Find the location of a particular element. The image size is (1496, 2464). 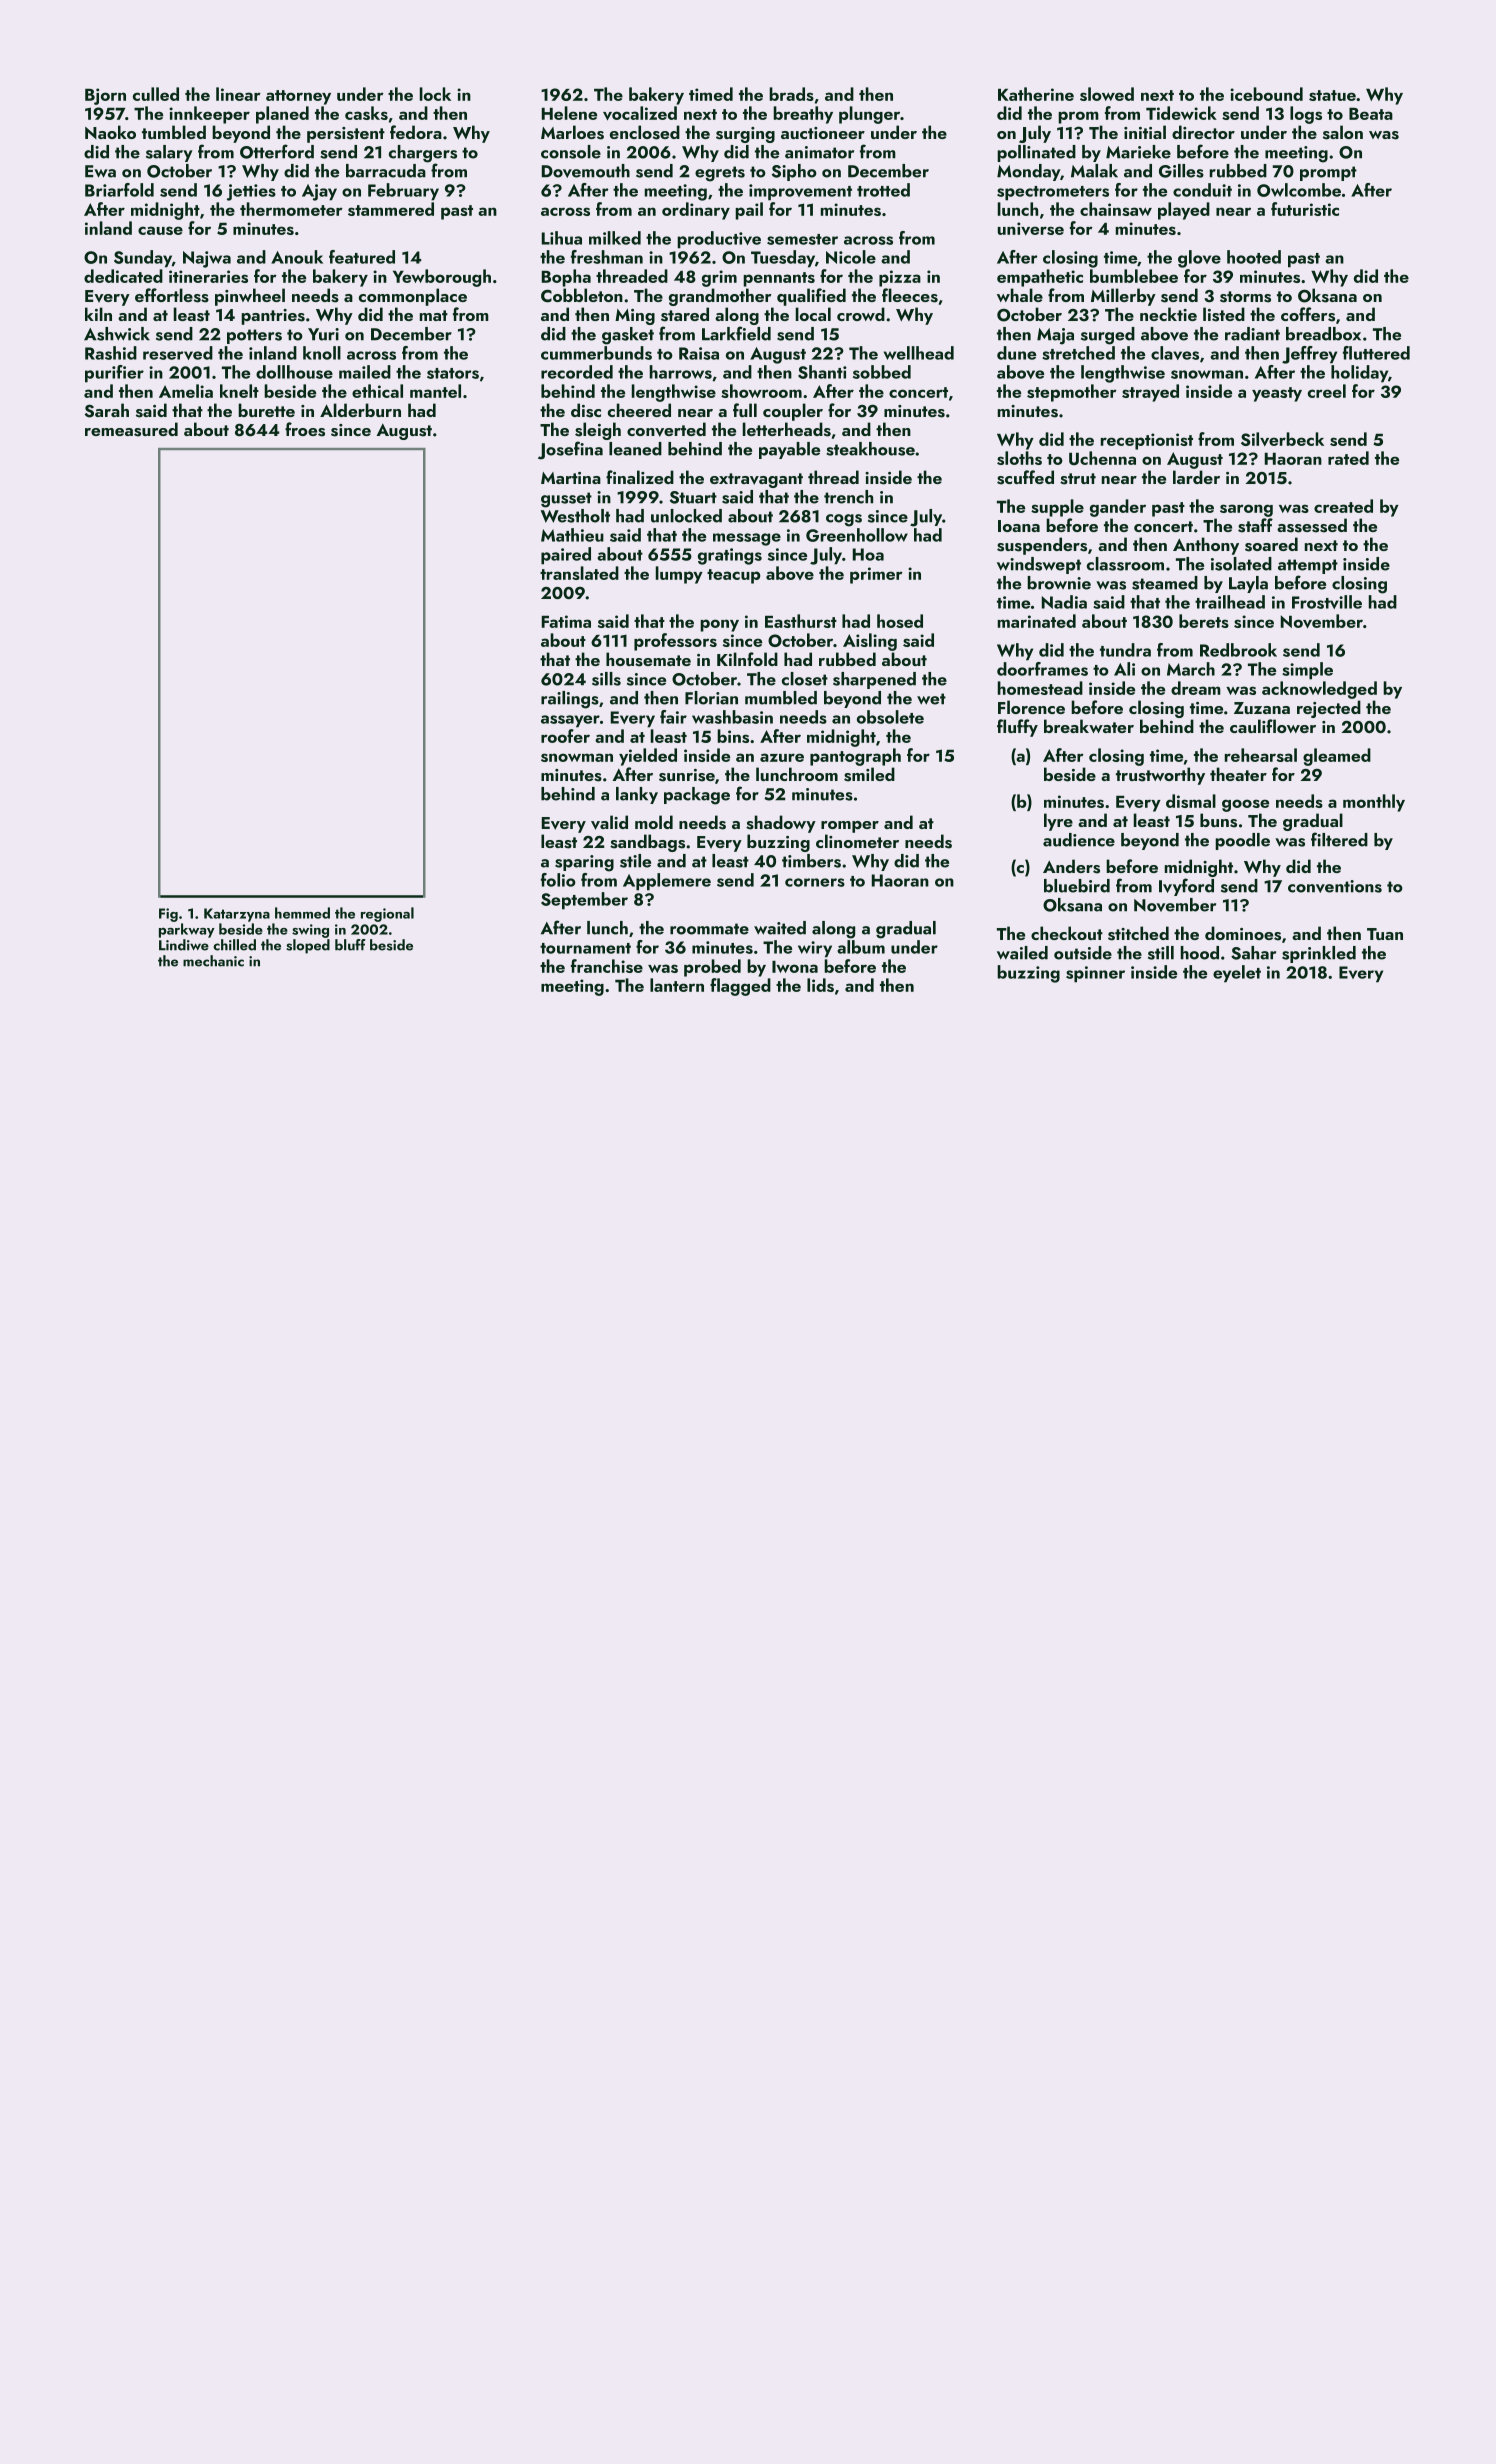

gleamed is located at coordinates (1337, 757).
